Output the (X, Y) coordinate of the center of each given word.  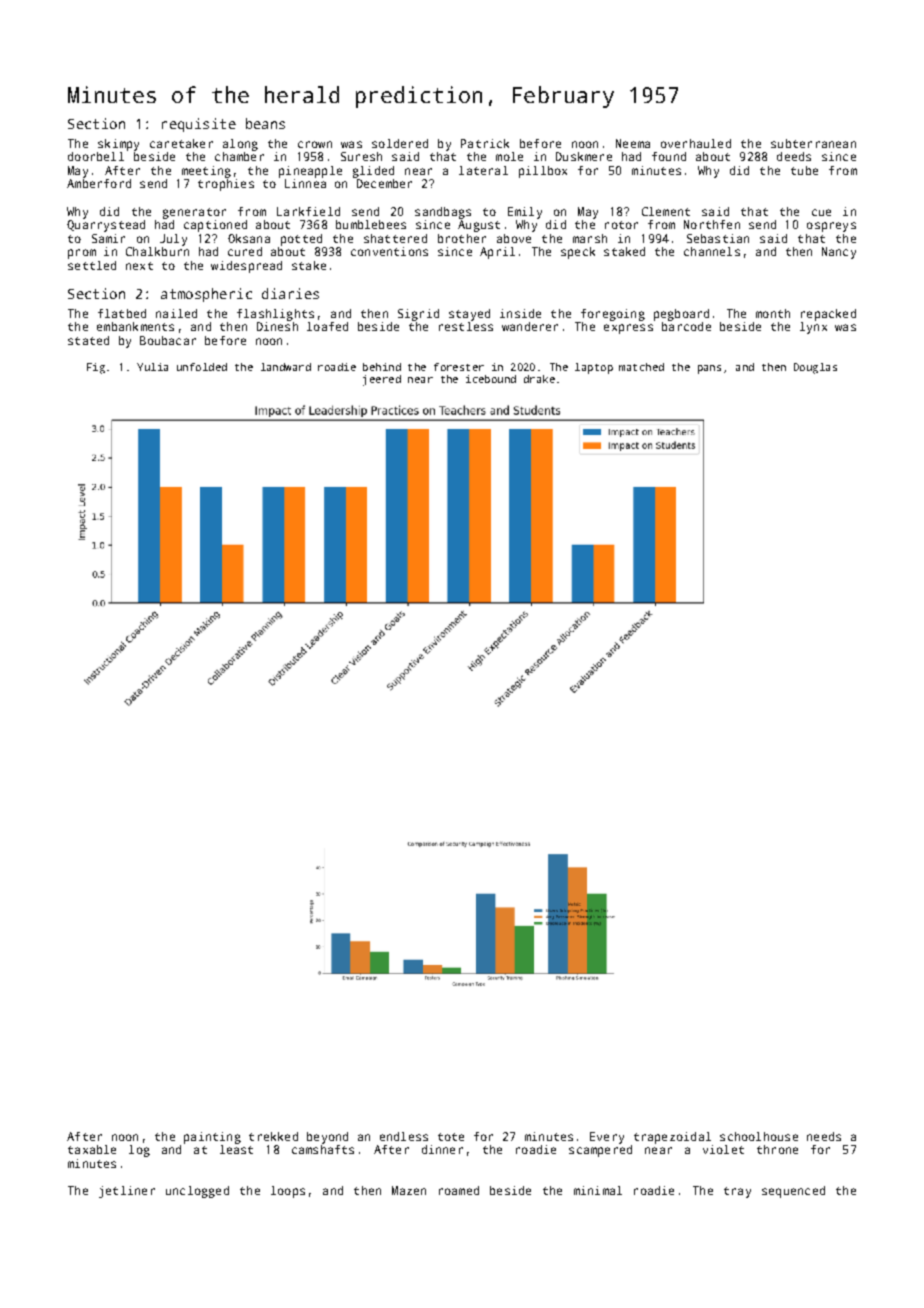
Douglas (815, 368)
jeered (382, 380)
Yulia (152, 367)
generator (194, 213)
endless (404, 1136)
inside (520, 313)
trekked (273, 1136)
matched (641, 367)
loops (288, 1192)
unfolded (202, 367)
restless (466, 326)
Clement (666, 211)
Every (607, 1138)
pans (709, 369)
